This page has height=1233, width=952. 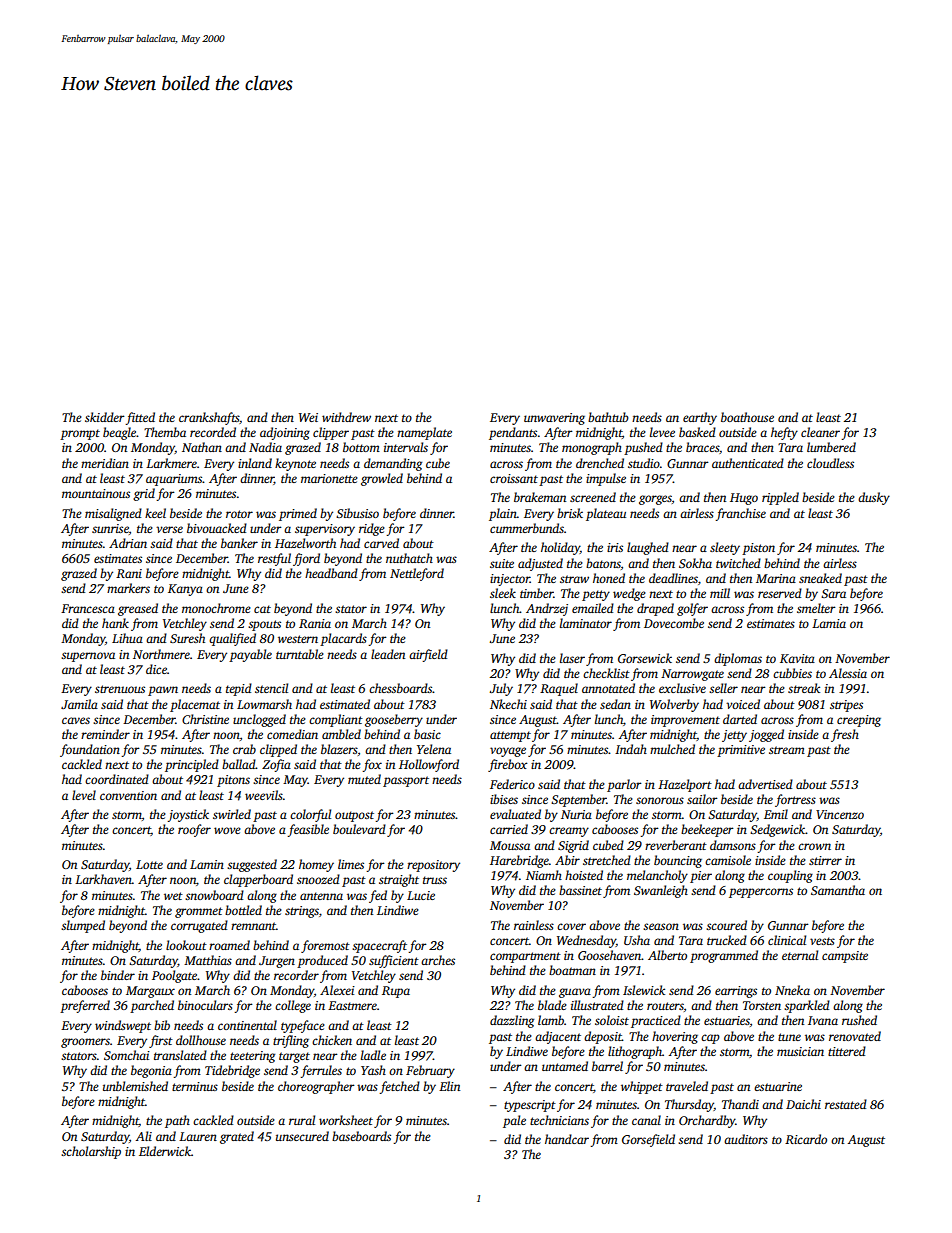 I want to click on Lamia, so click(x=829, y=623).
